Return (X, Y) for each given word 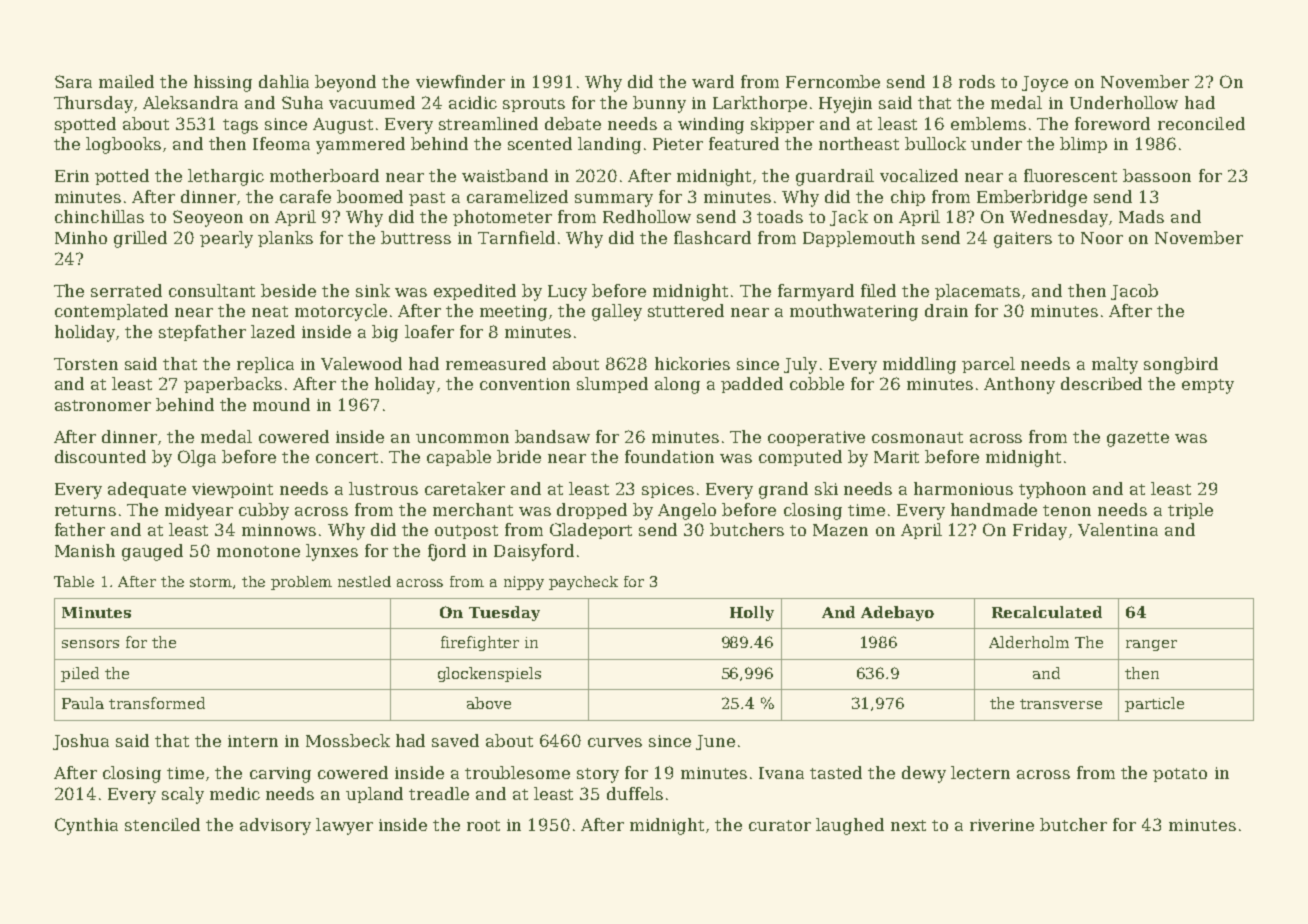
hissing (223, 83)
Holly (752, 613)
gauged (152, 552)
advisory (275, 826)
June (715, 742)
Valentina (1118, 529)
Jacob (1134, 292)
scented (540, 143)
